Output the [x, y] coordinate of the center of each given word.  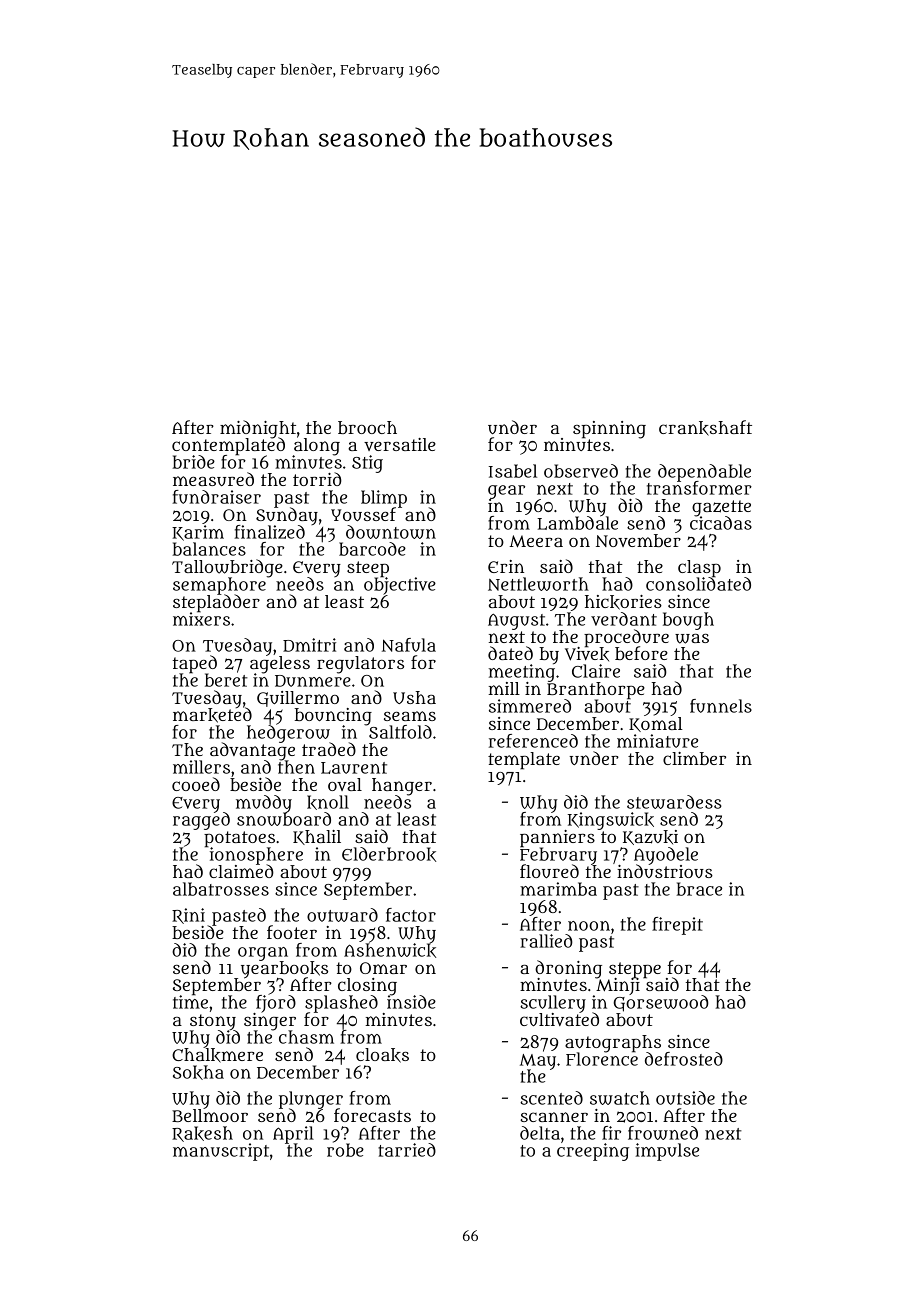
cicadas [721, 523]
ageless [280, 664]
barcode [372, 549]
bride [194, 462]
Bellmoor [210, 1115]
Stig [367, 464]
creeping [593, 1152]
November [638, 540]
